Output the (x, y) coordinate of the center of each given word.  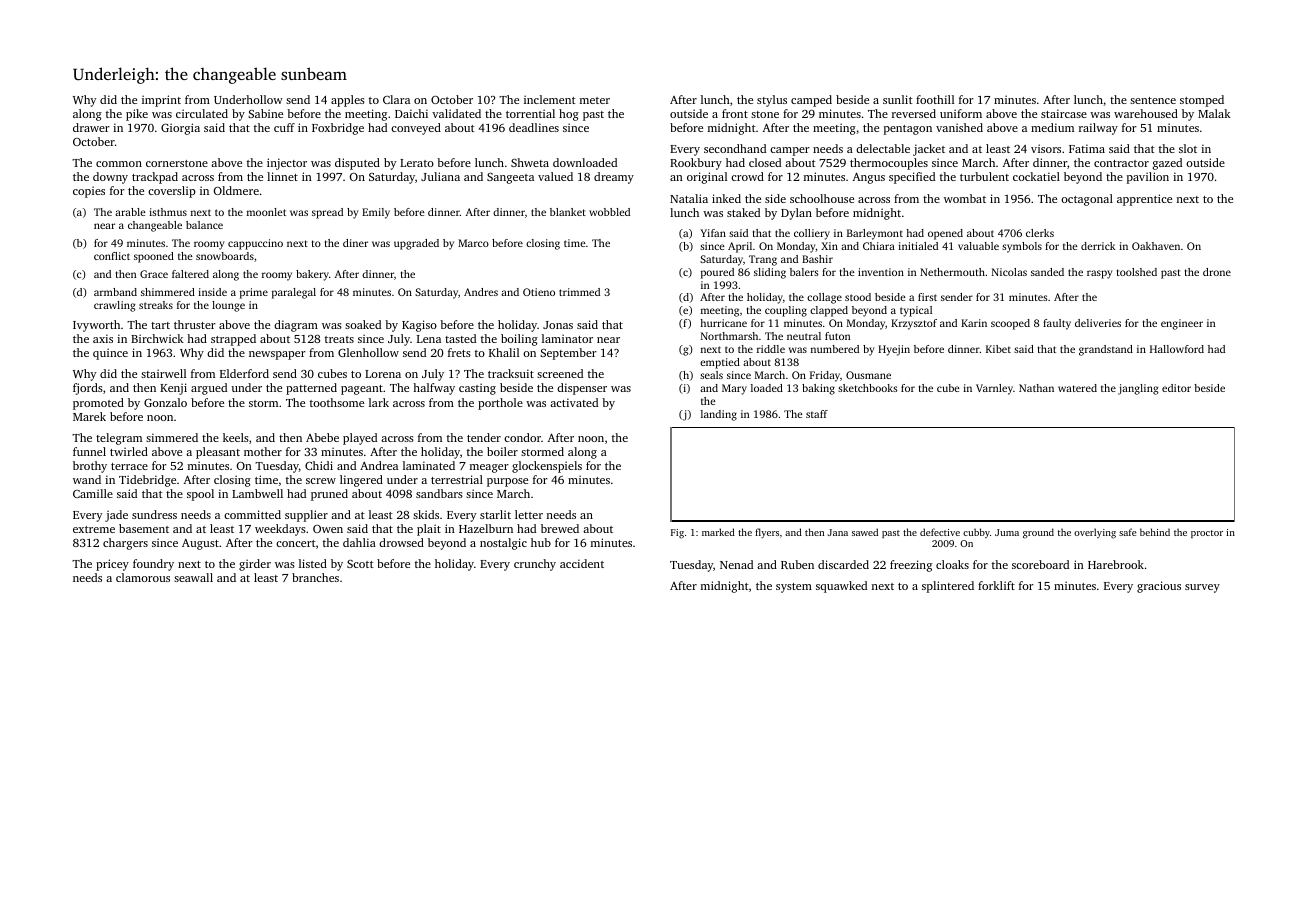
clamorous (143, 577)
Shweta (530, 162)
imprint (161, 101)
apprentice (1144, 200)
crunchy (535, 565)
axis (103, 338)
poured (717, 273)
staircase (1064, 113)
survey (1202, 588)
